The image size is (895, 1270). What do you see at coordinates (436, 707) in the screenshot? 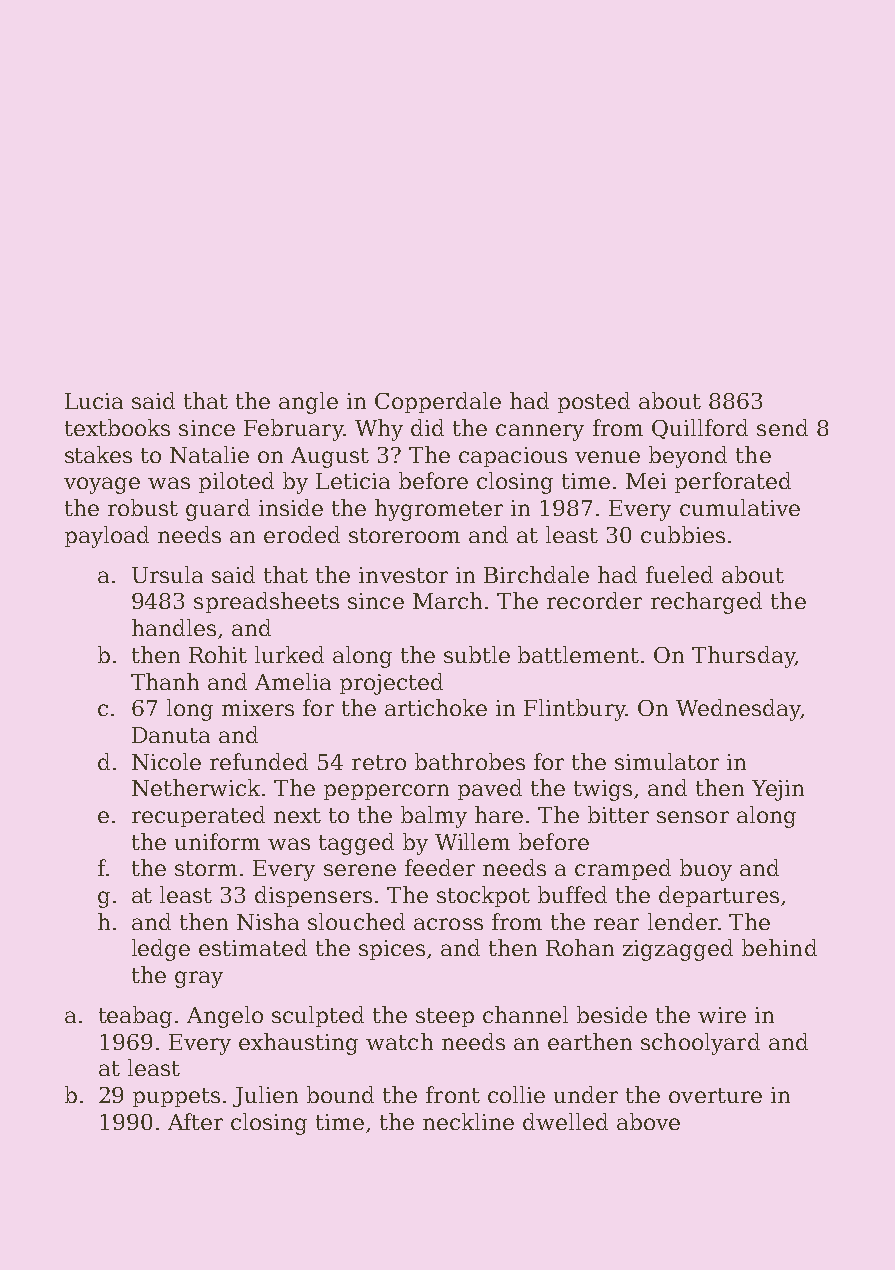
I see `artichoke` at bounding box center [436, 707].
